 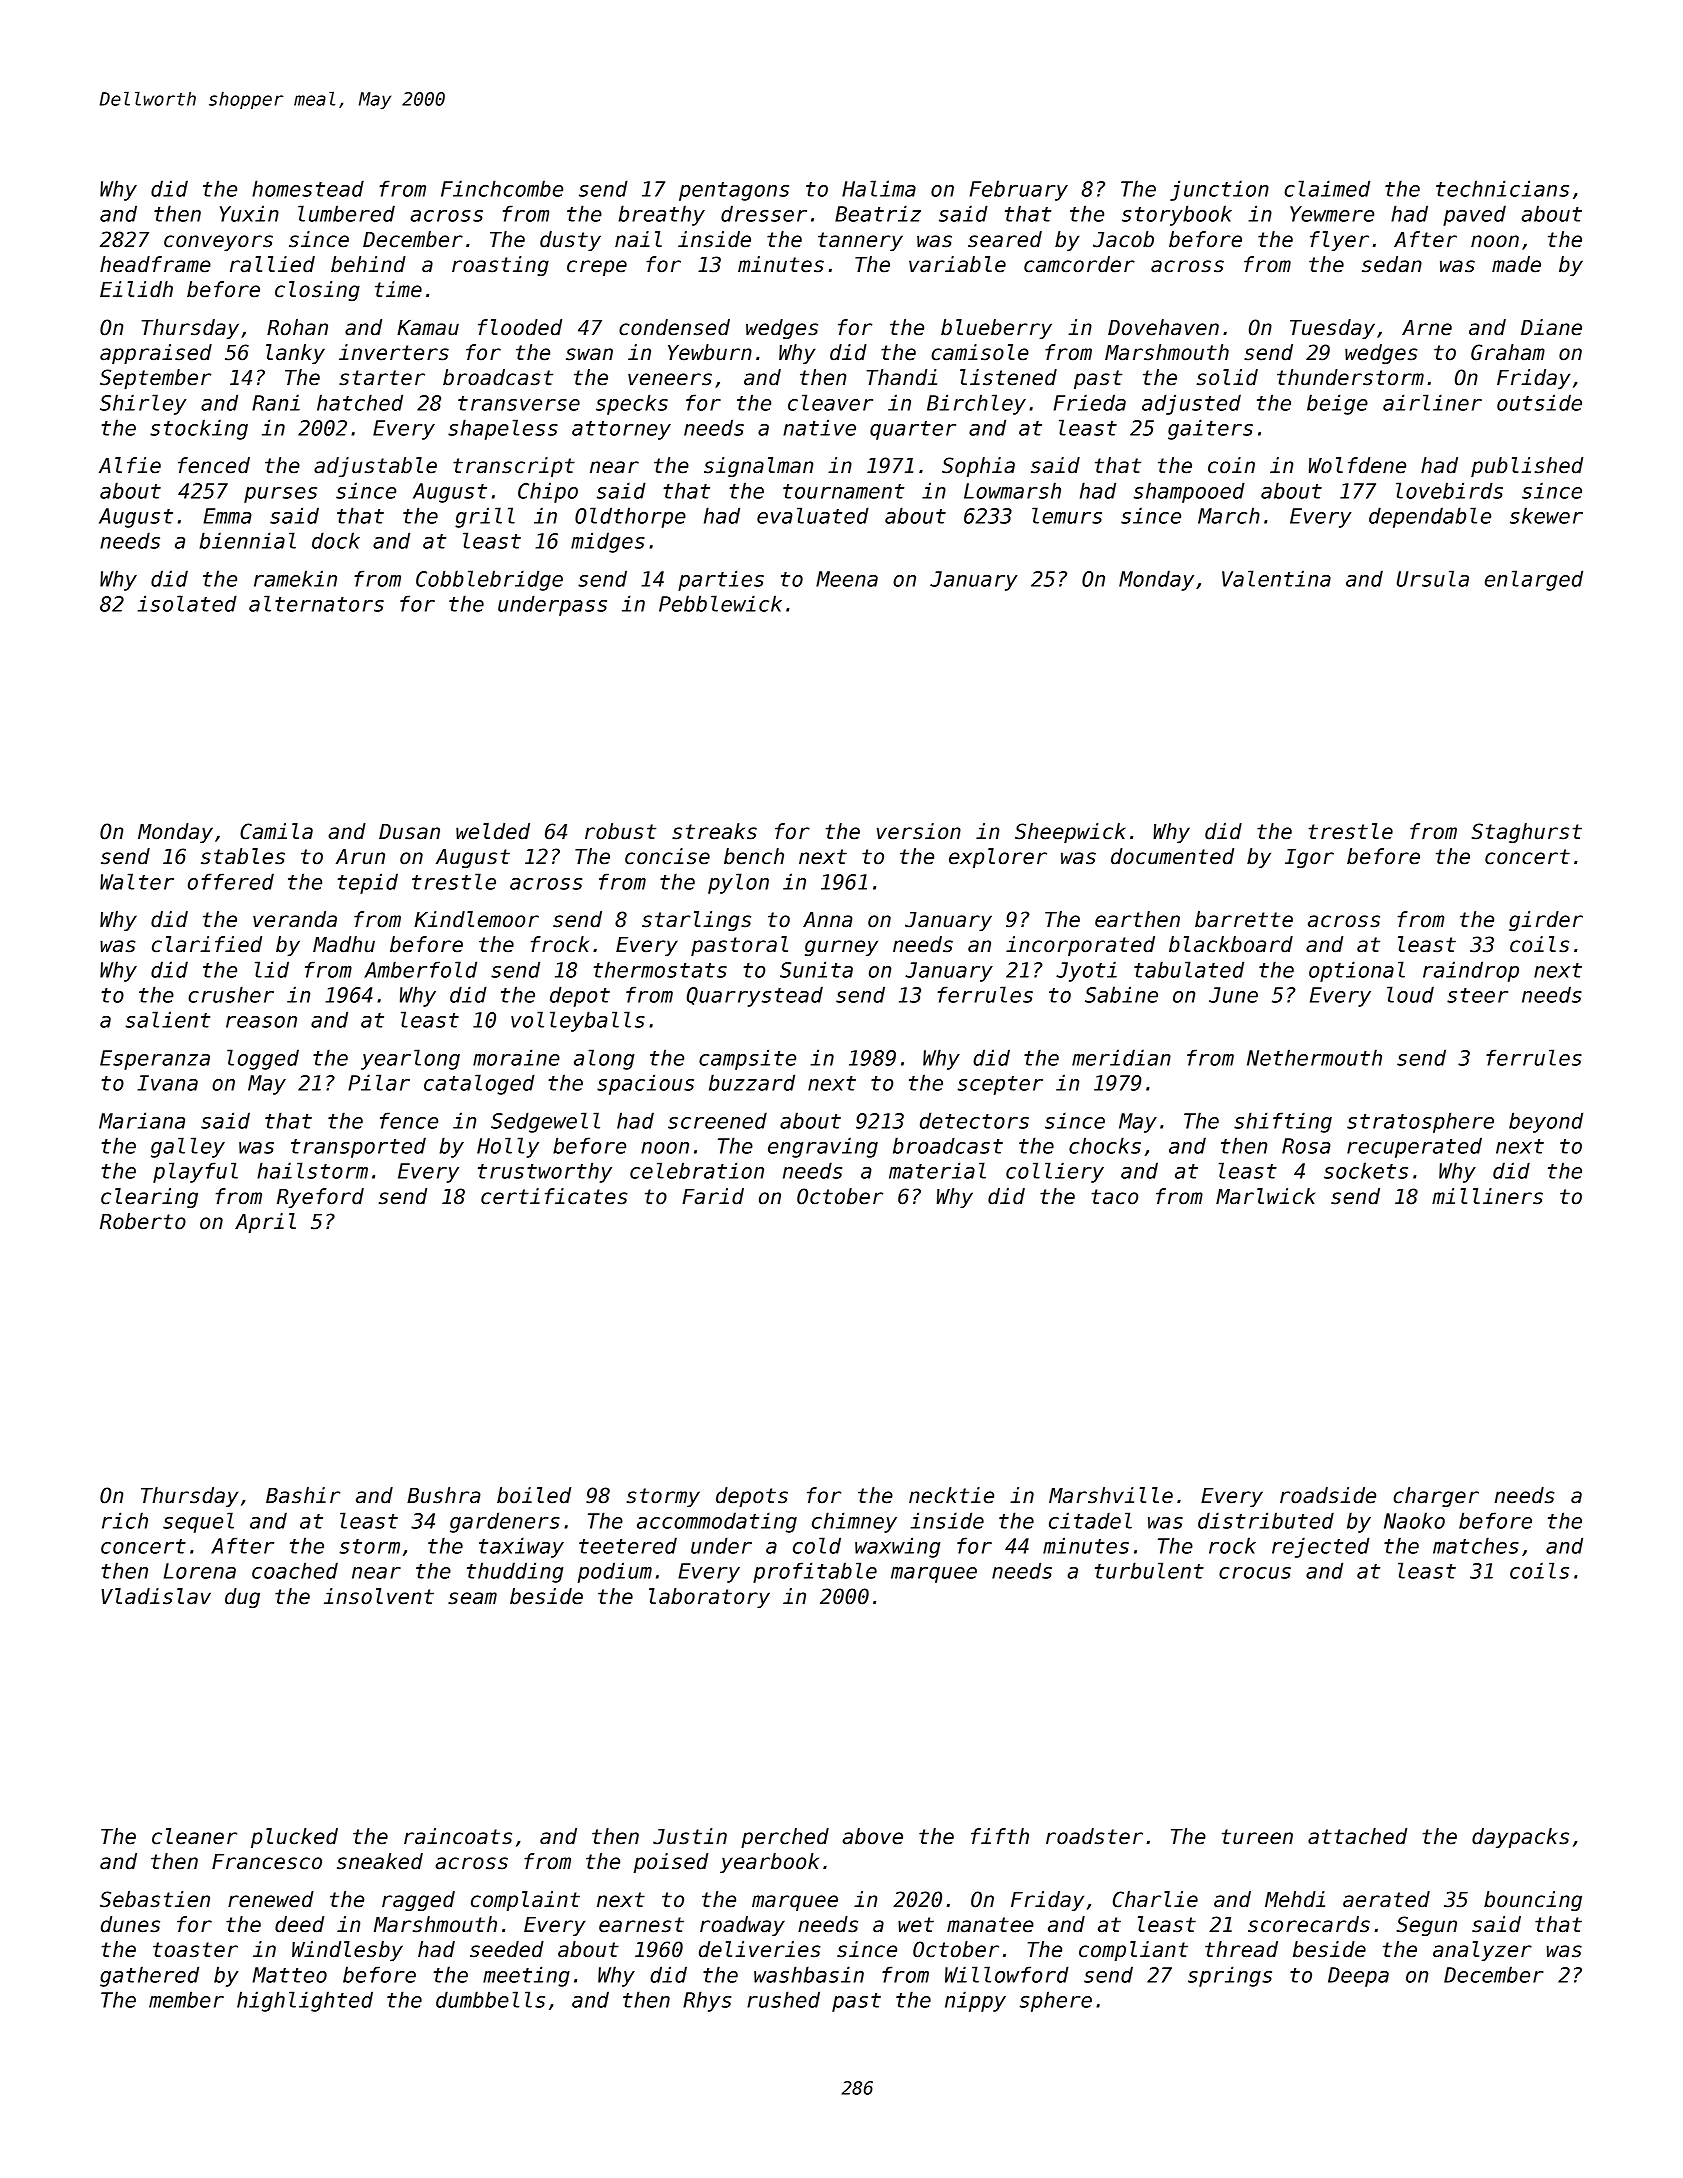 What do you see at coordinates (1149, 1570) in the page?
I see `turbulent` at bounding box center [1149, 1570].
